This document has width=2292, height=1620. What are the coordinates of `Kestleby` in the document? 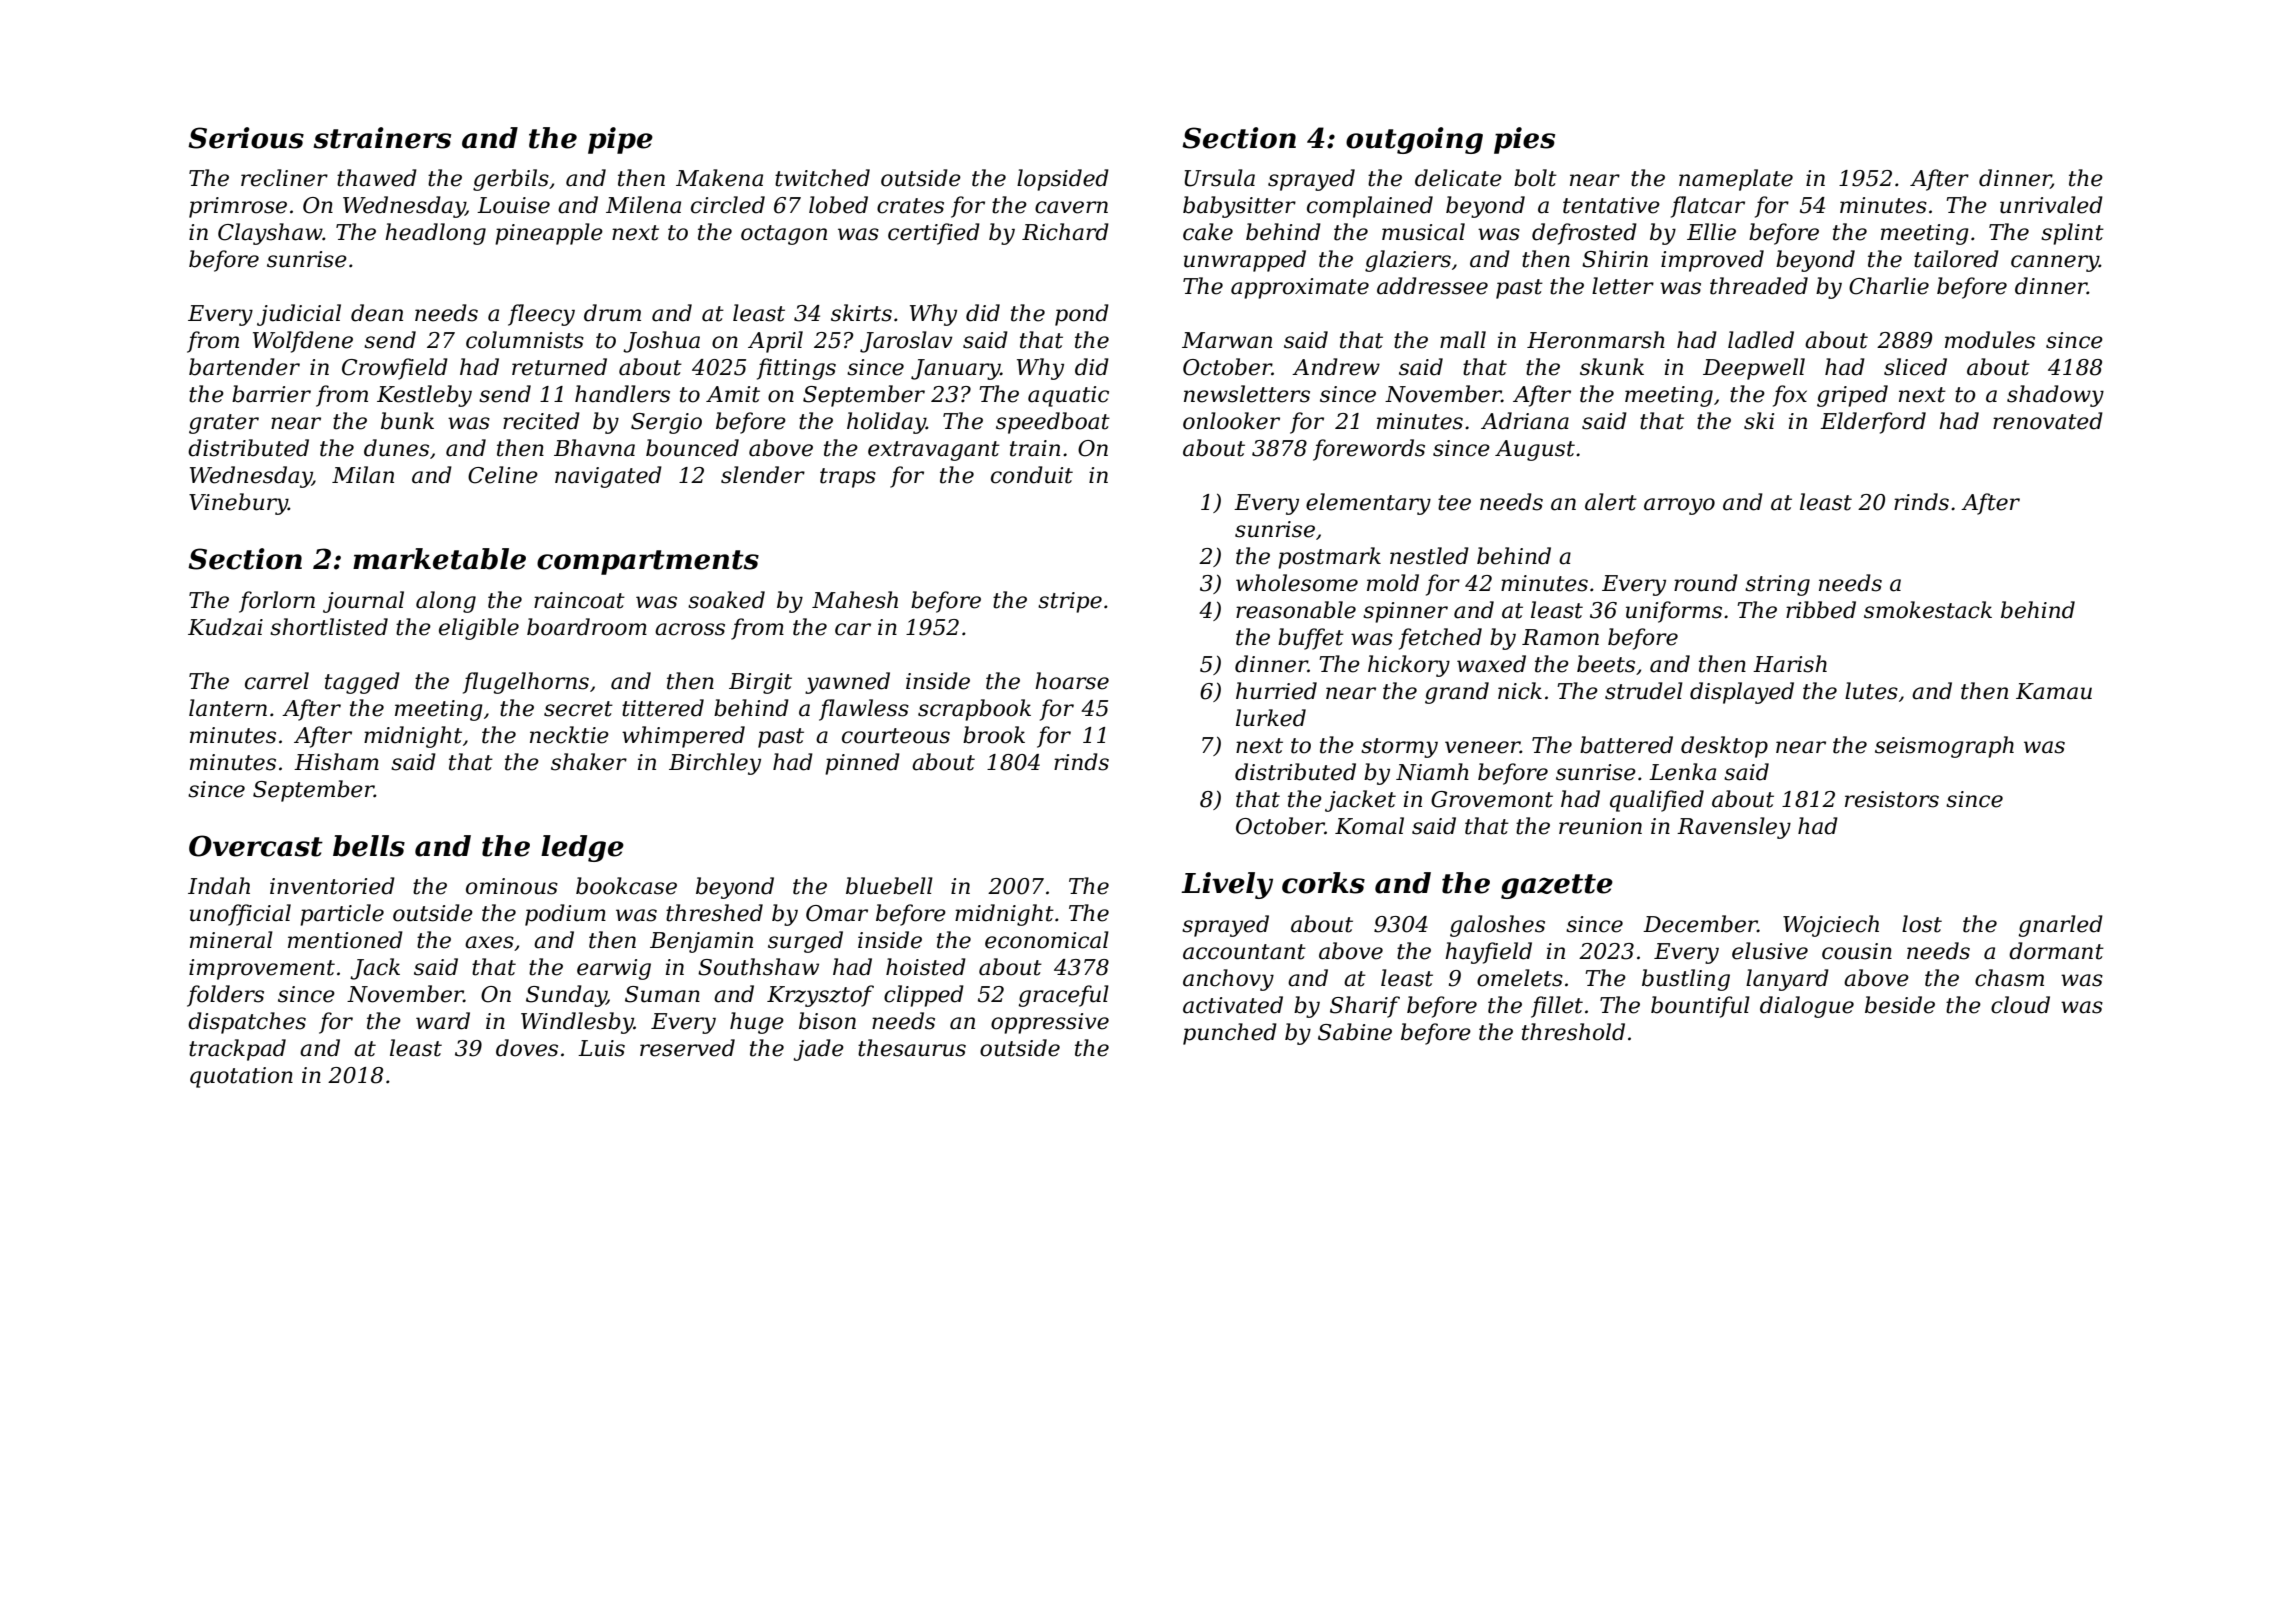 It's located at (424, 396).
